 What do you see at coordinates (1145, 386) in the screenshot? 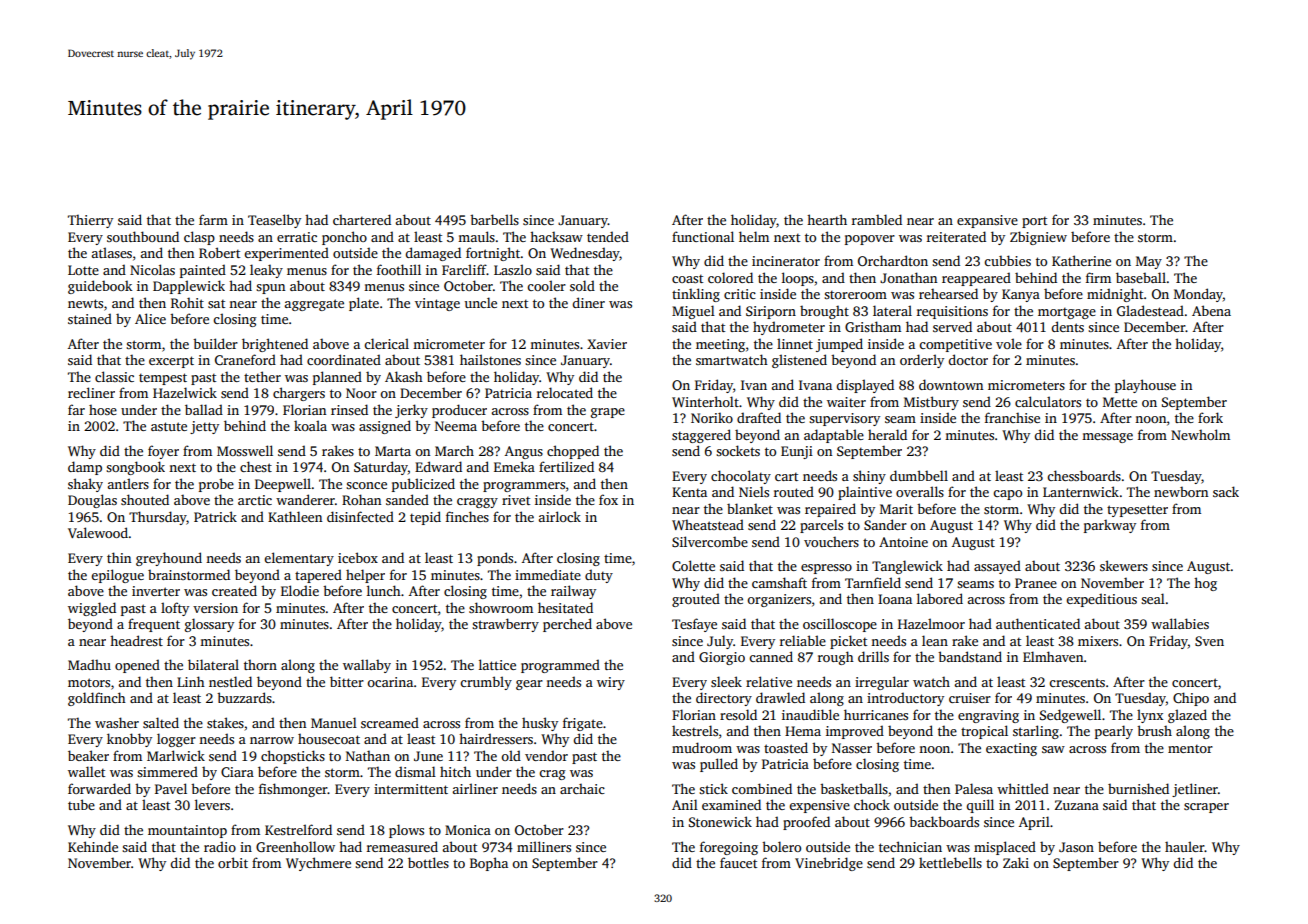
I see `playhouse` at bounding box center [1145, 386].
